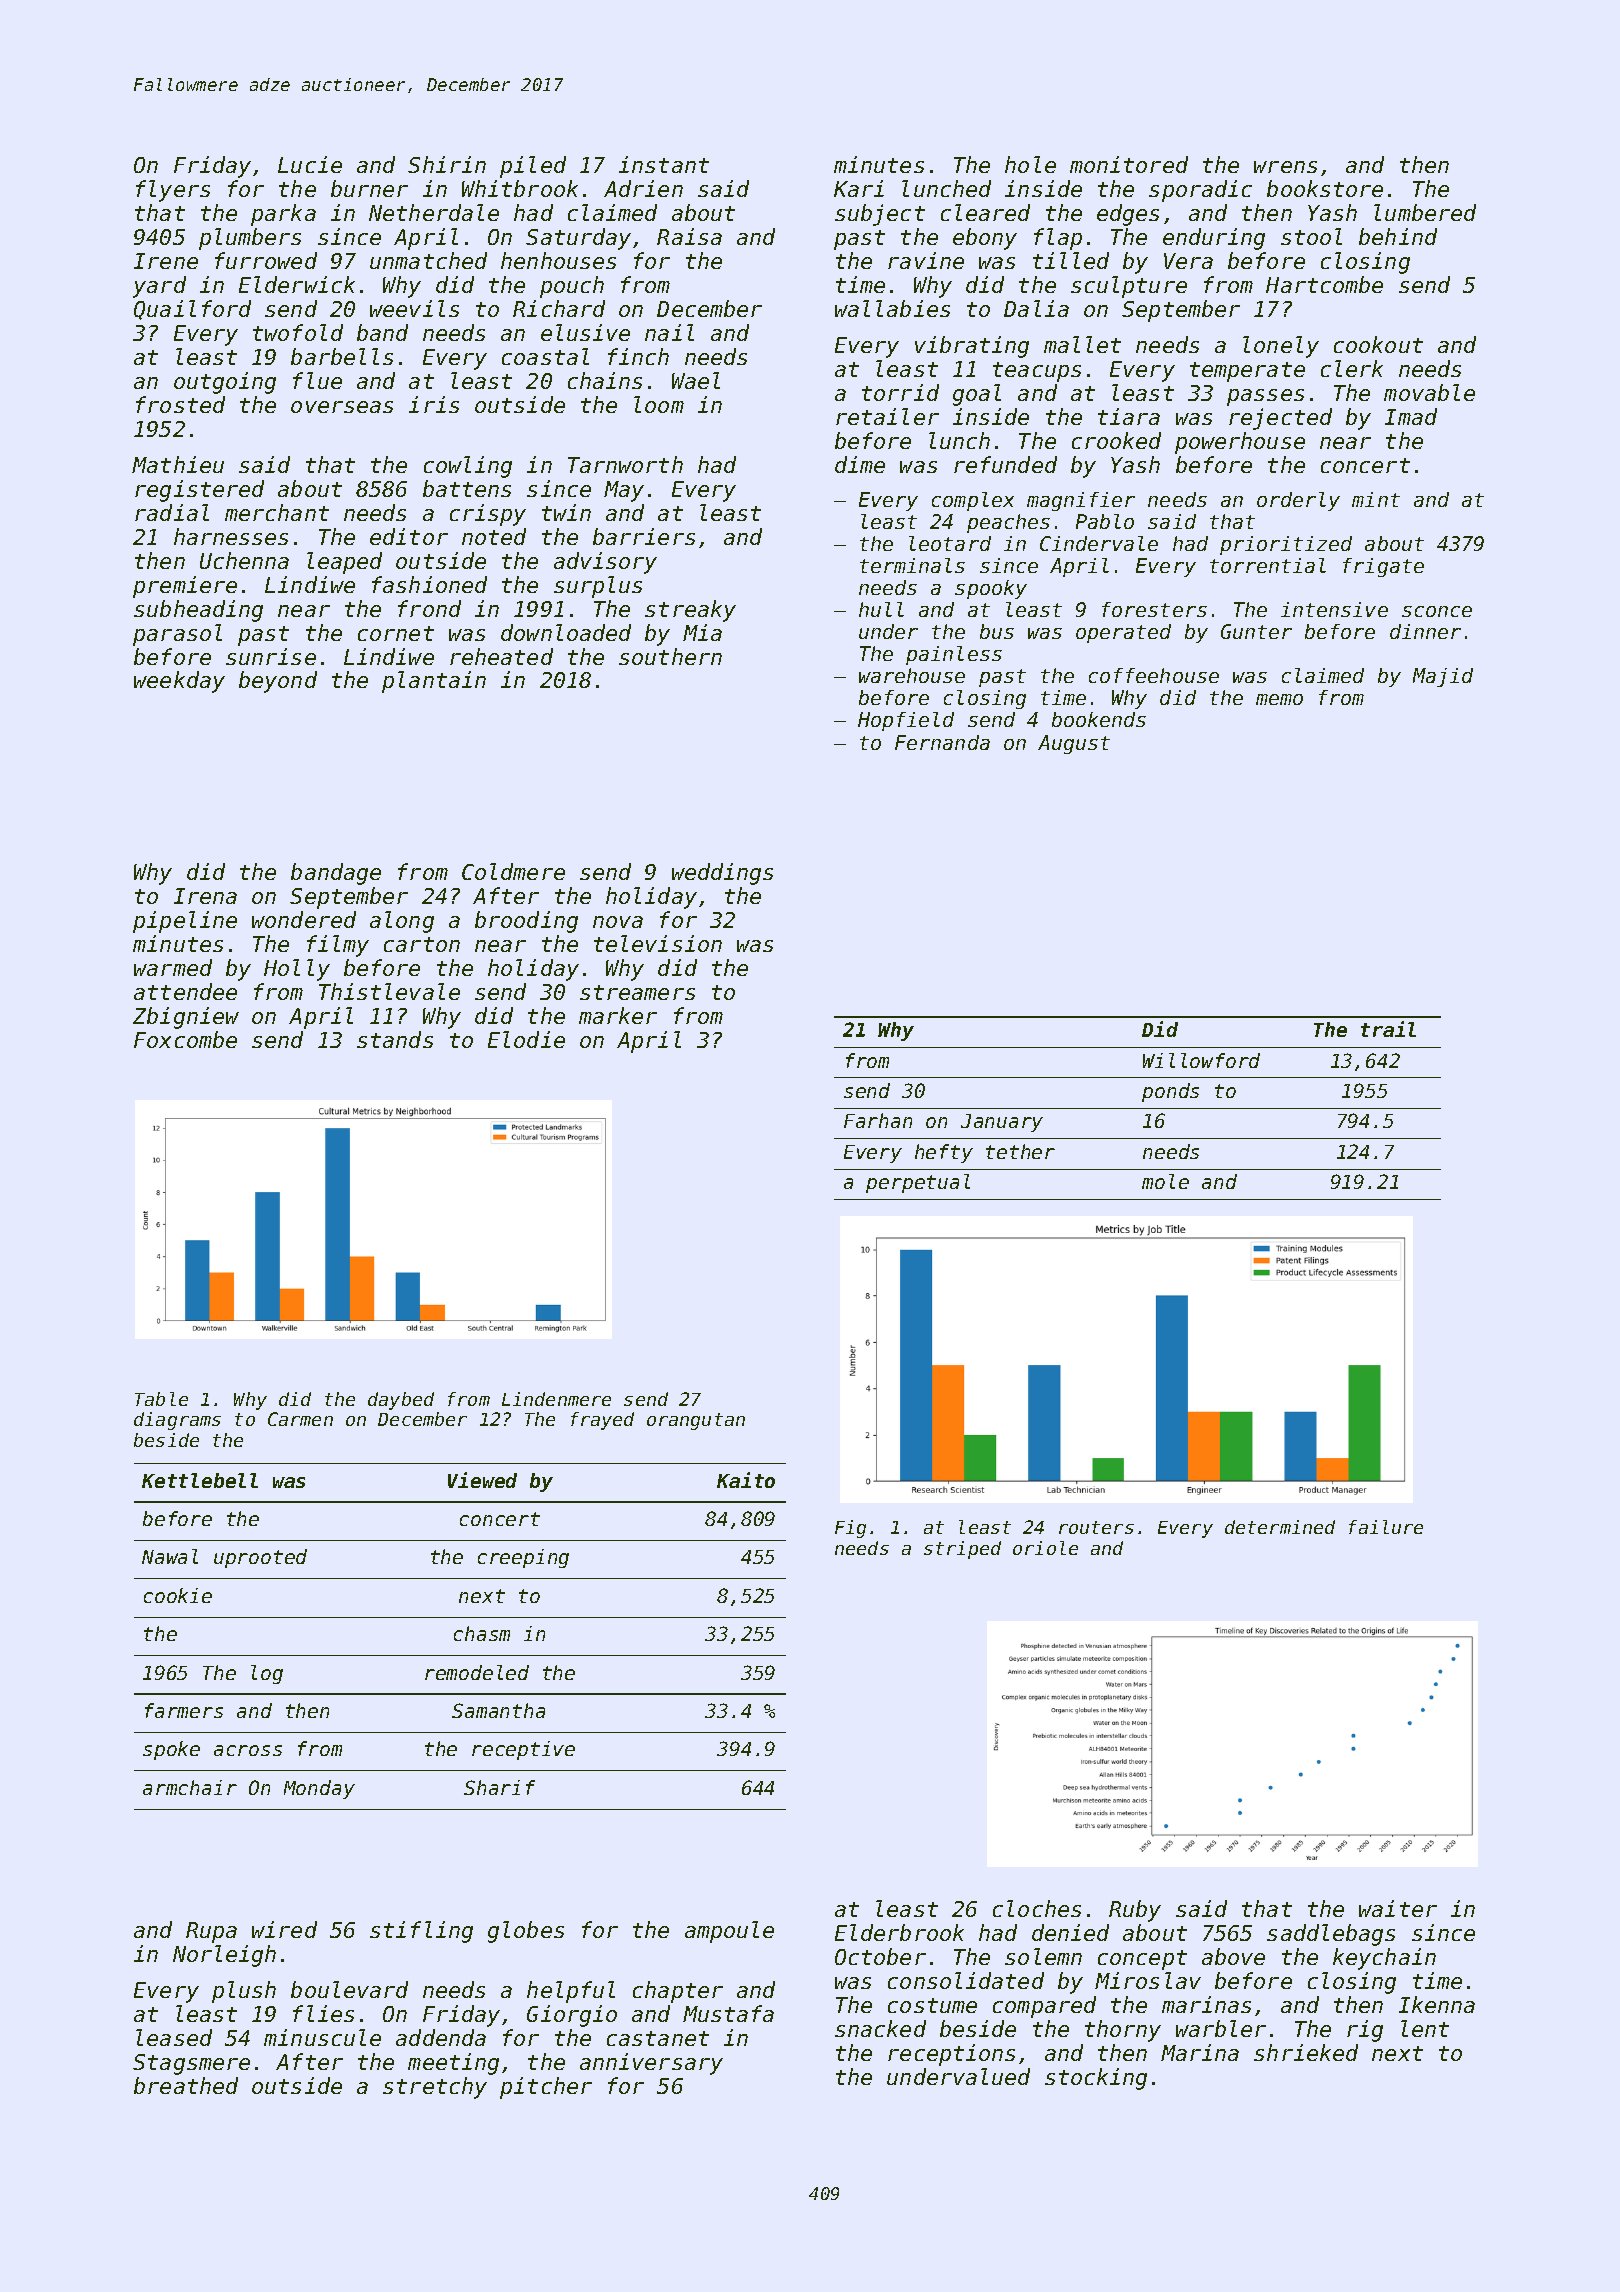 The height and width of the page is (2292, 1620). I want to click on Kari, so click(859, 188).
